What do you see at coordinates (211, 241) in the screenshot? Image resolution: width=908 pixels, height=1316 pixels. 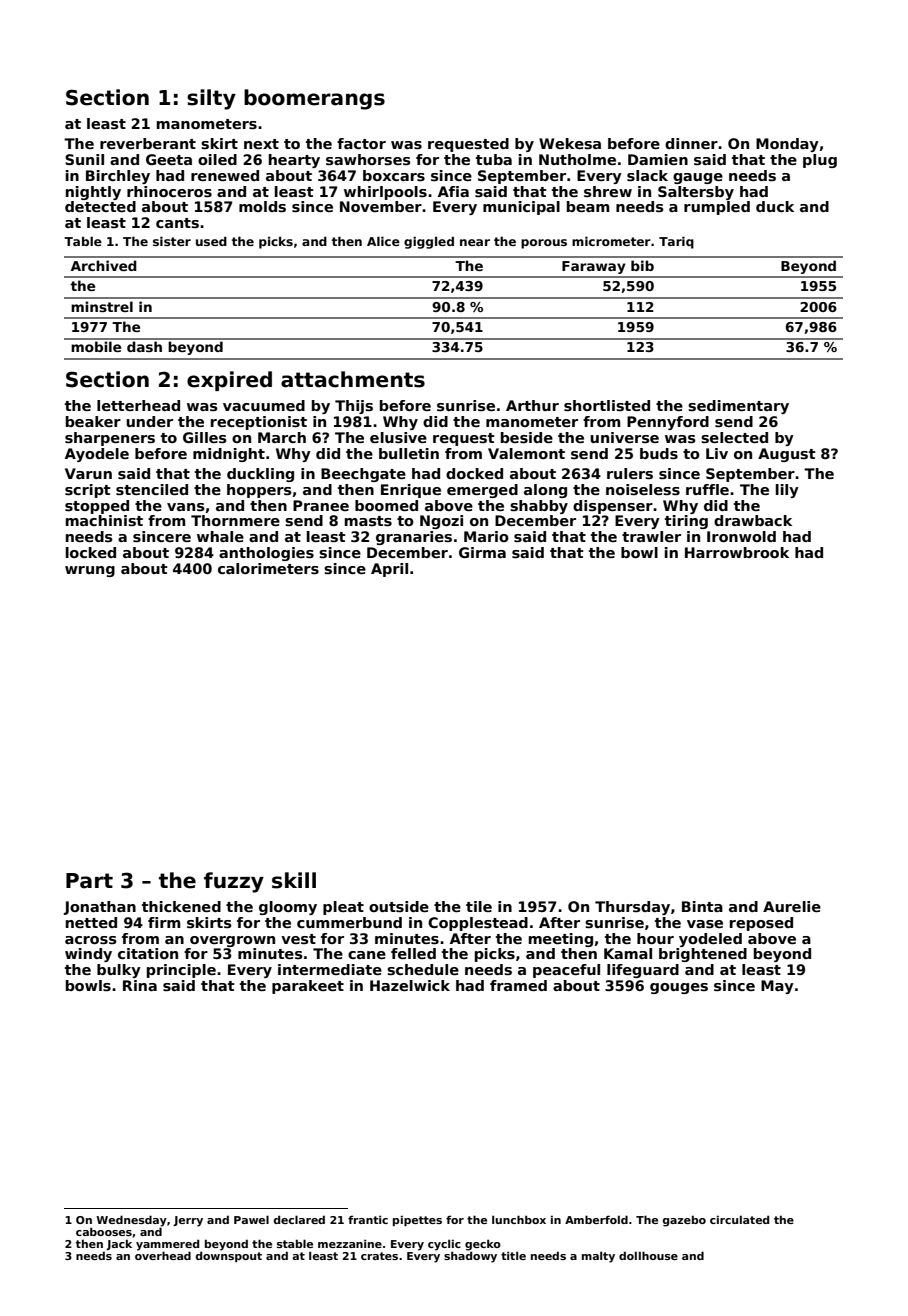 I see `used` at bounding box center [211, 241].
